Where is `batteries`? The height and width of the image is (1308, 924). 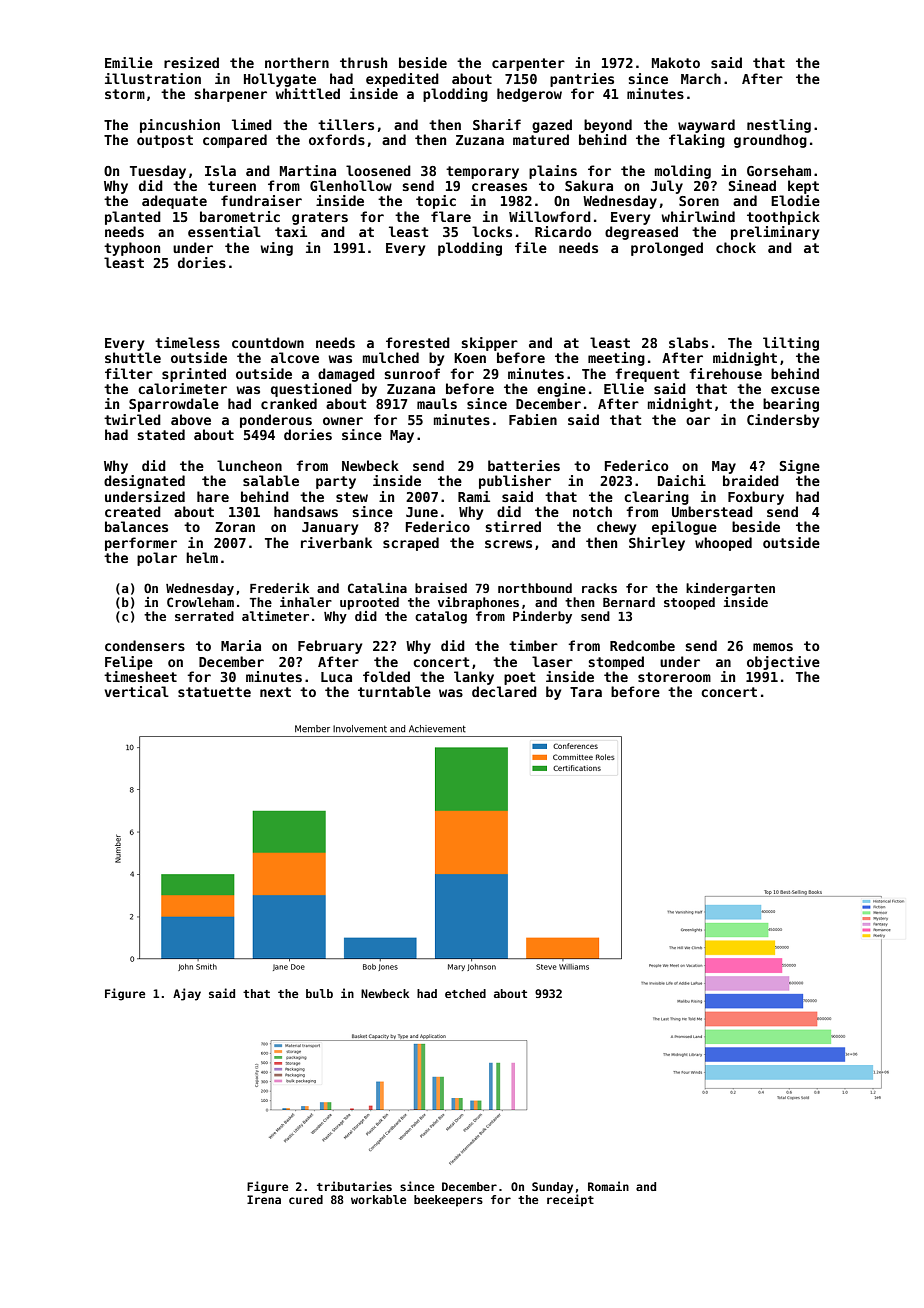
batteries is located at coordinates (524, 465).
